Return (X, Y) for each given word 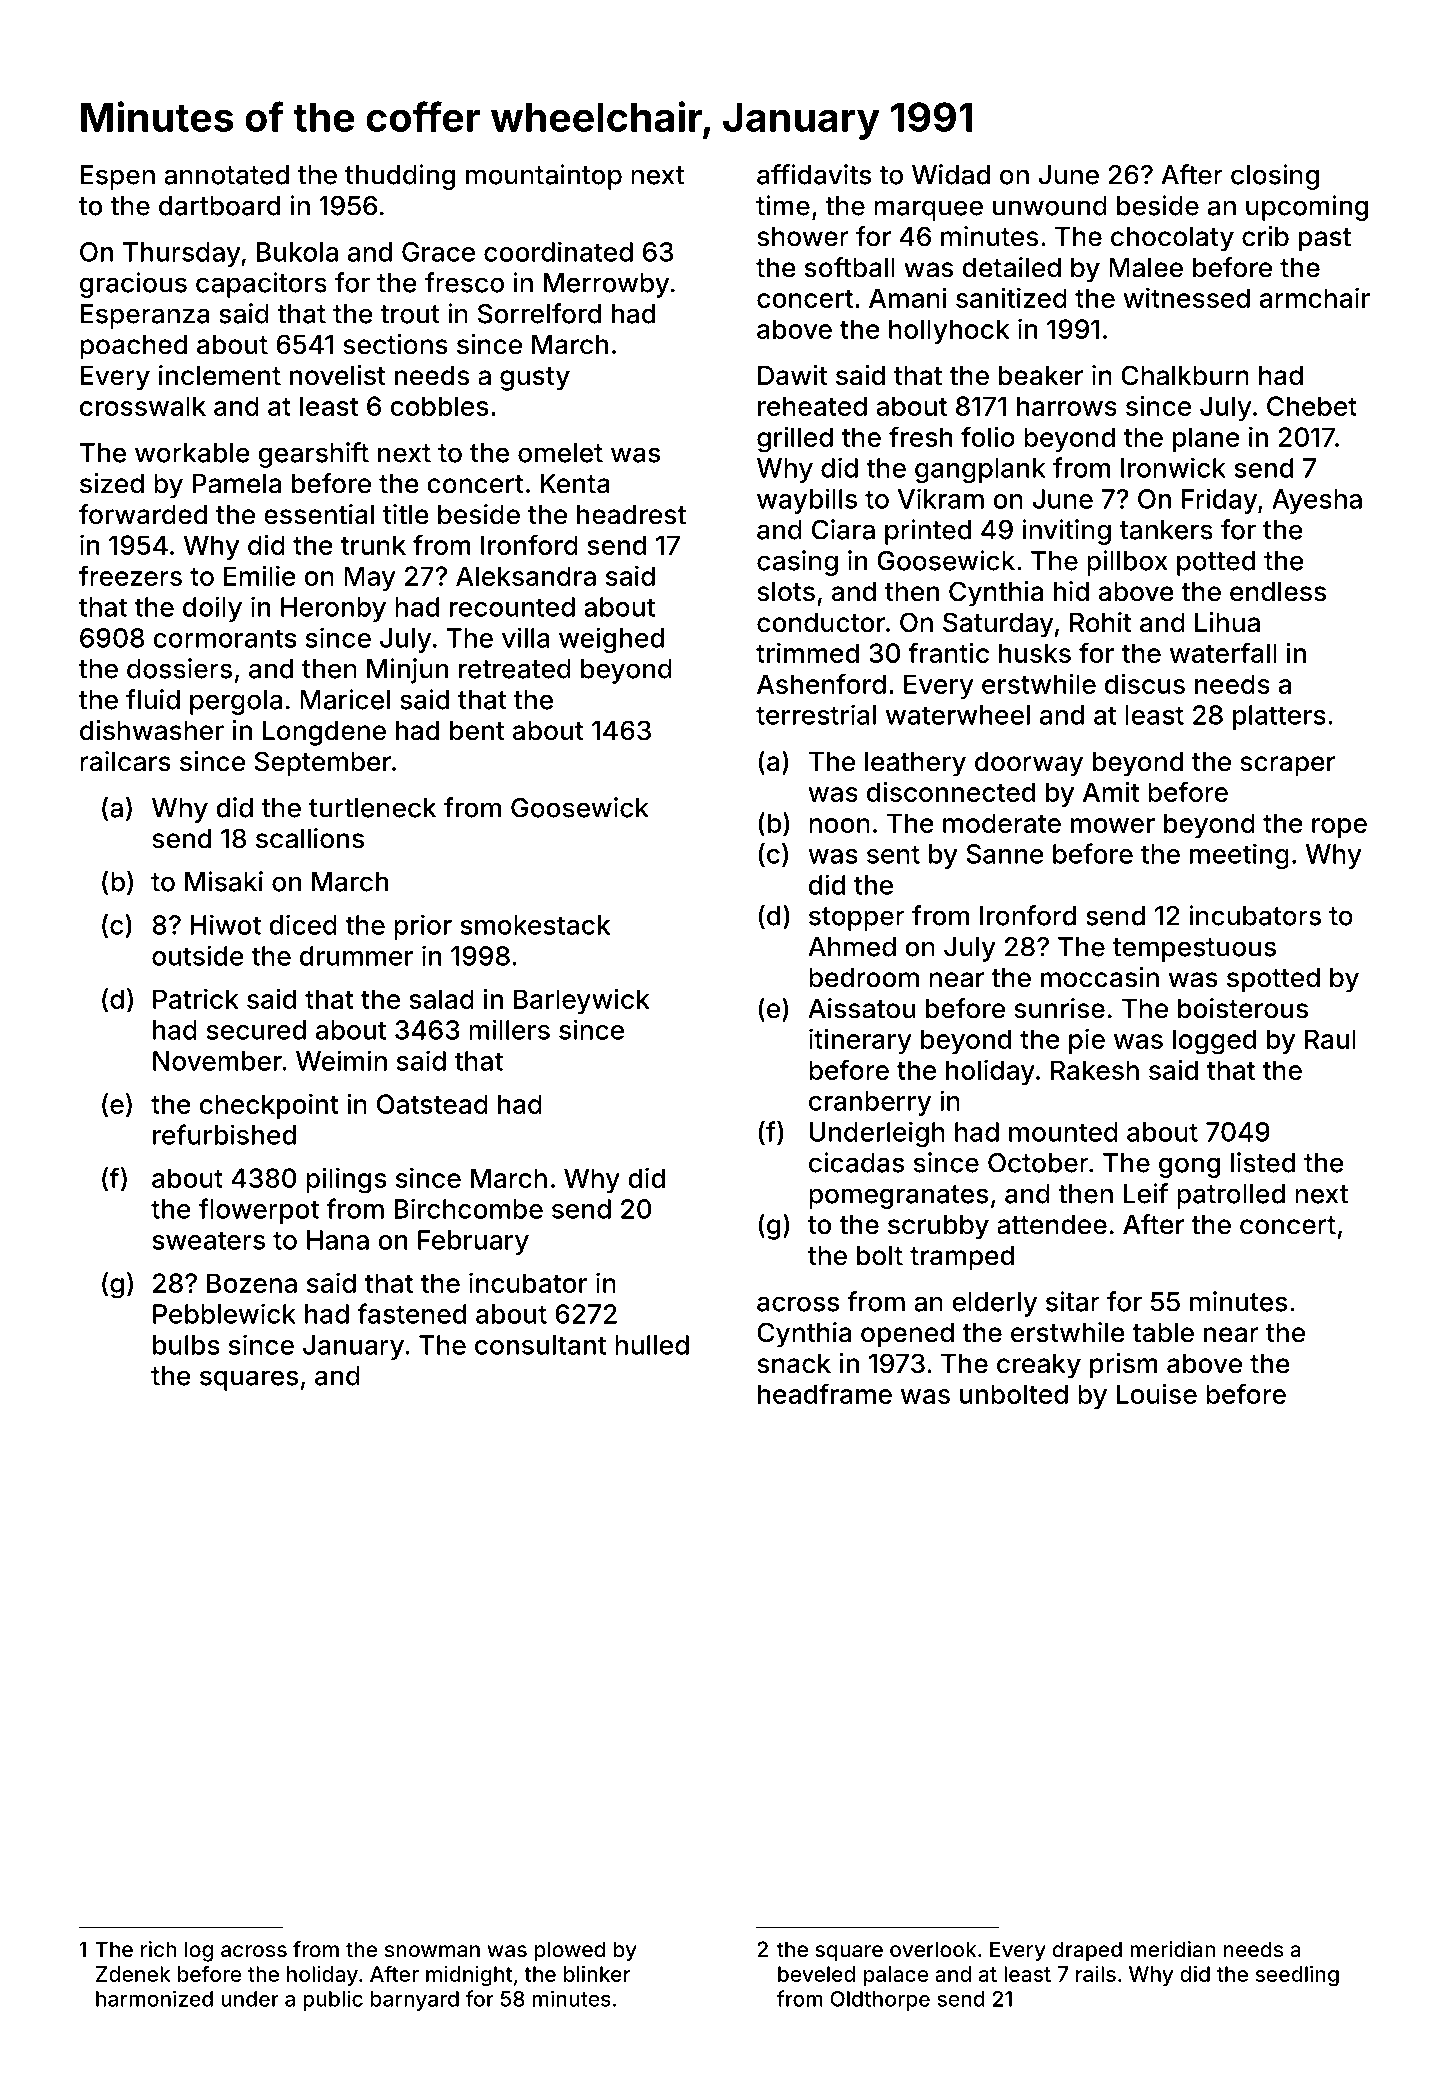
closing (1275, 177)
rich (158, 1949)
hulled (652, 1345)
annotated (226, 175)
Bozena (252, 1283)
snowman (432, 1951)
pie (1087, 1041)
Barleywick (582, 1001)
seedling (1297, 1976)
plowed (570, 1951)
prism (1124, 1366)
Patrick (196, 999)
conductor (821, 623)
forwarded (143, 514)
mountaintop (544, 177)
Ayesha (1317, 501)
